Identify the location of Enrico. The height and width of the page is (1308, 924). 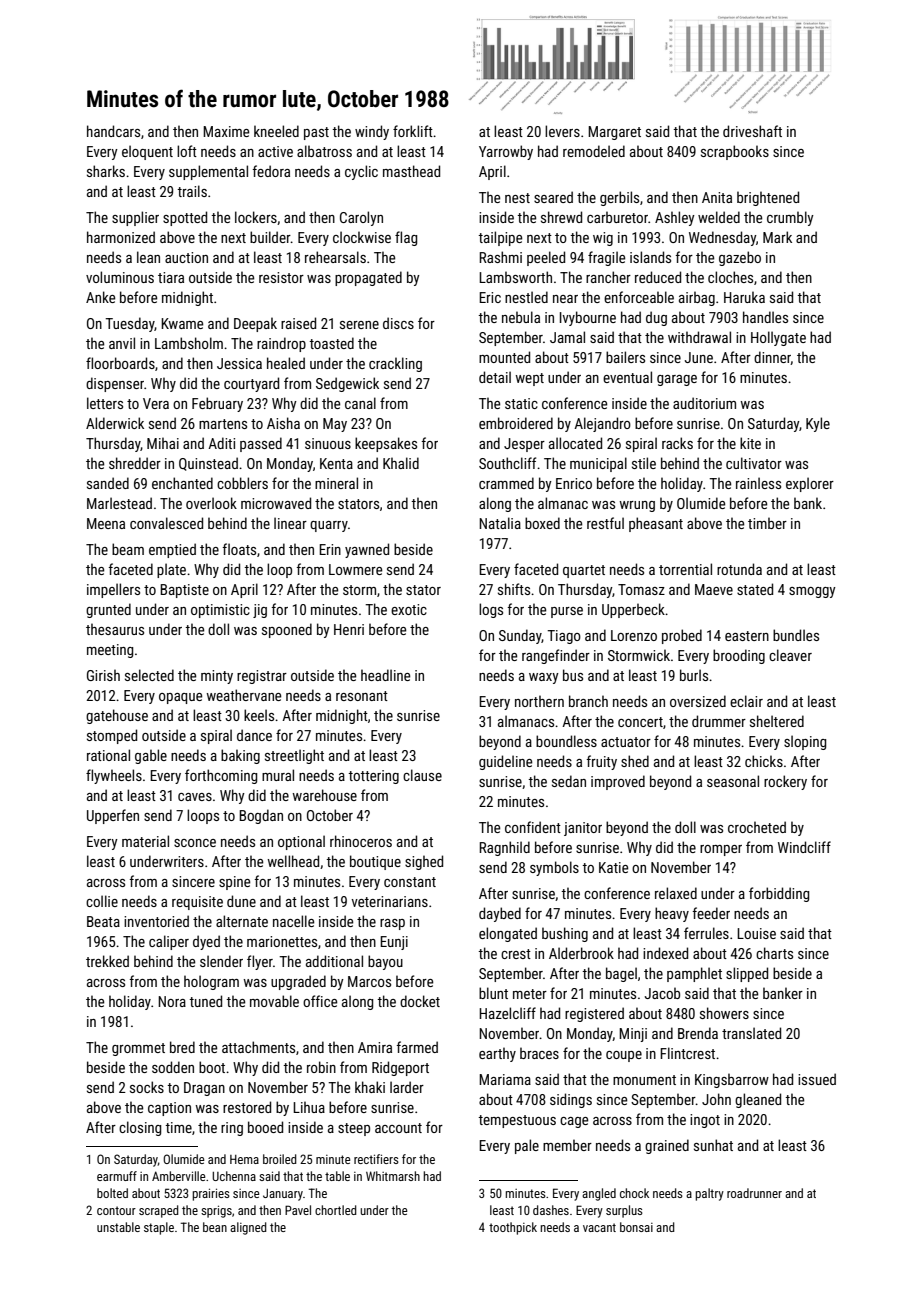
(574, 483).
